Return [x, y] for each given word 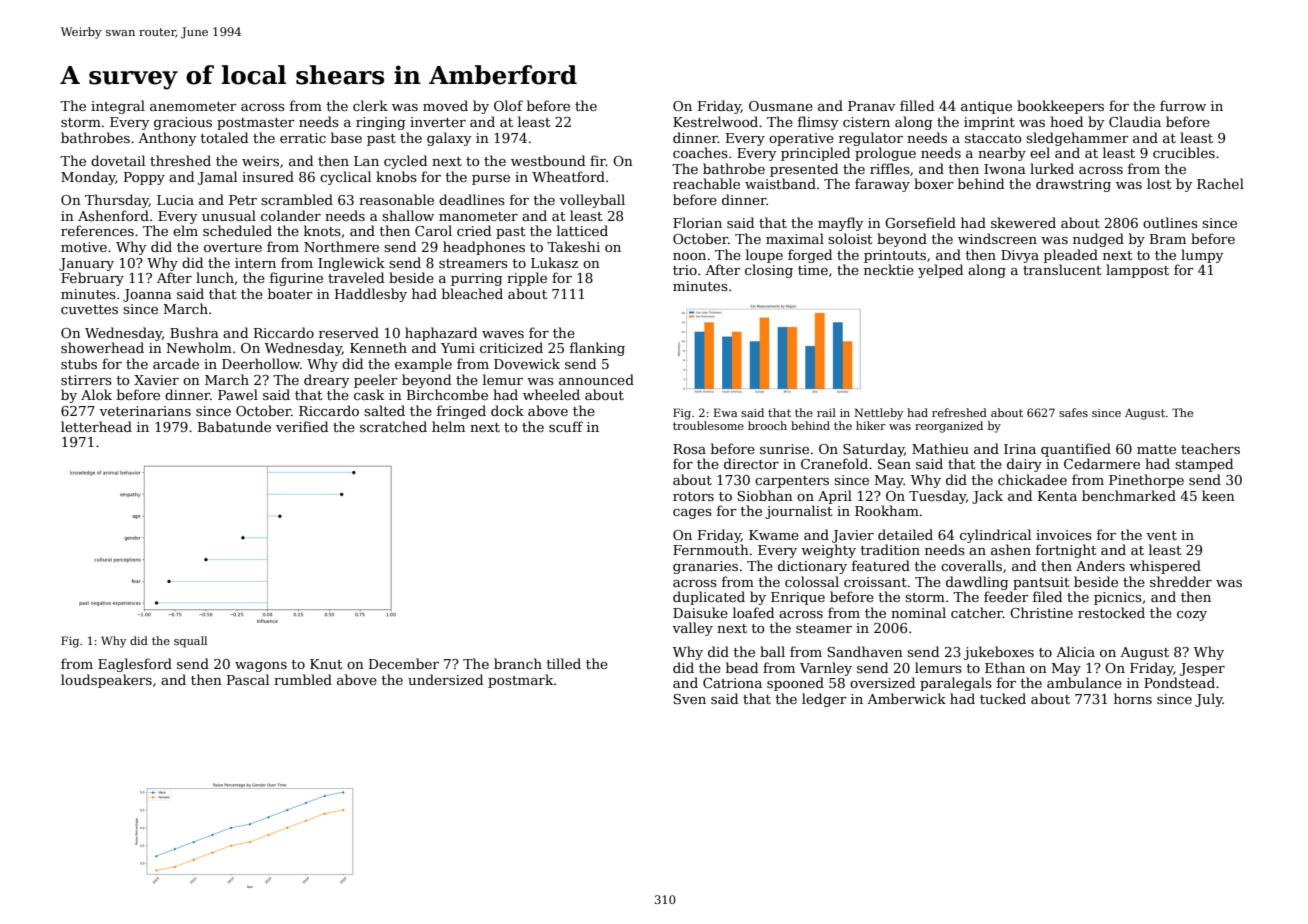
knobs [396, 176]
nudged [1098, 240]
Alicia [1075, 651]
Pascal [248, 679]
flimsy [818, 123]
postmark [521, 681]
